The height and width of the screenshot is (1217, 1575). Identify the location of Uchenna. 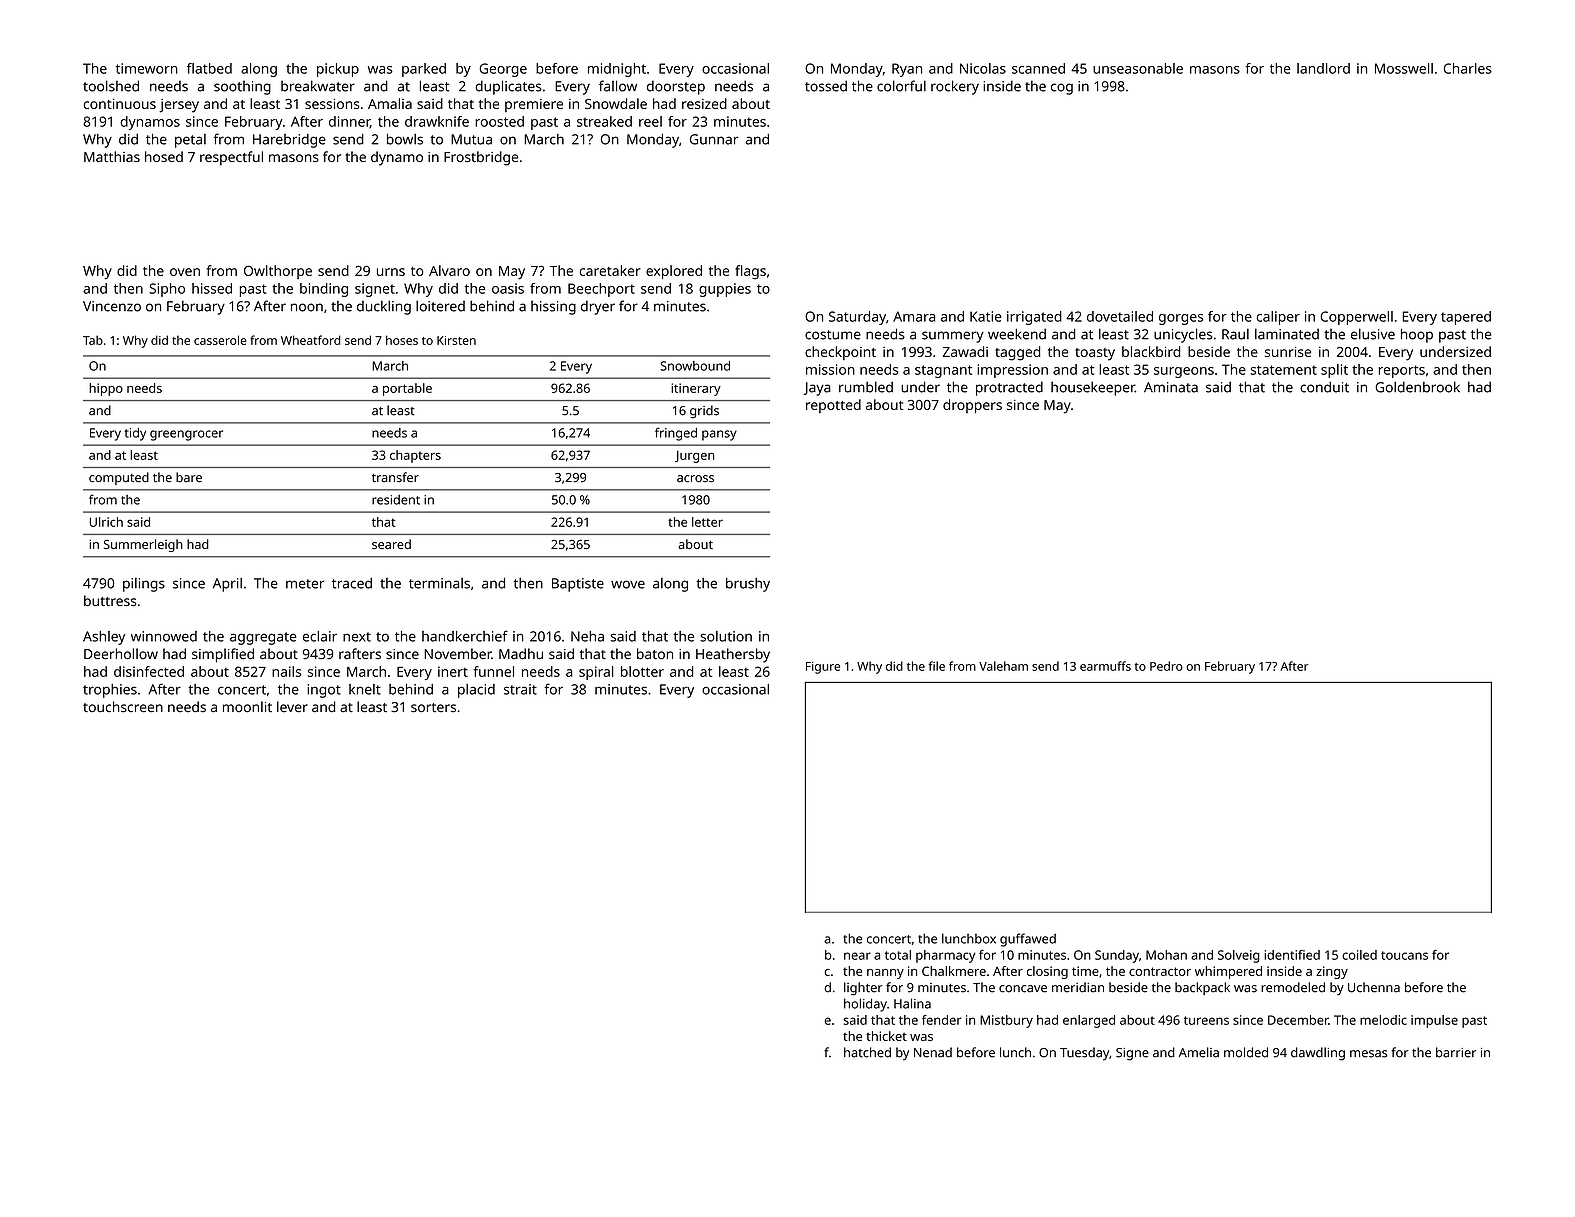
(1374, 987).
